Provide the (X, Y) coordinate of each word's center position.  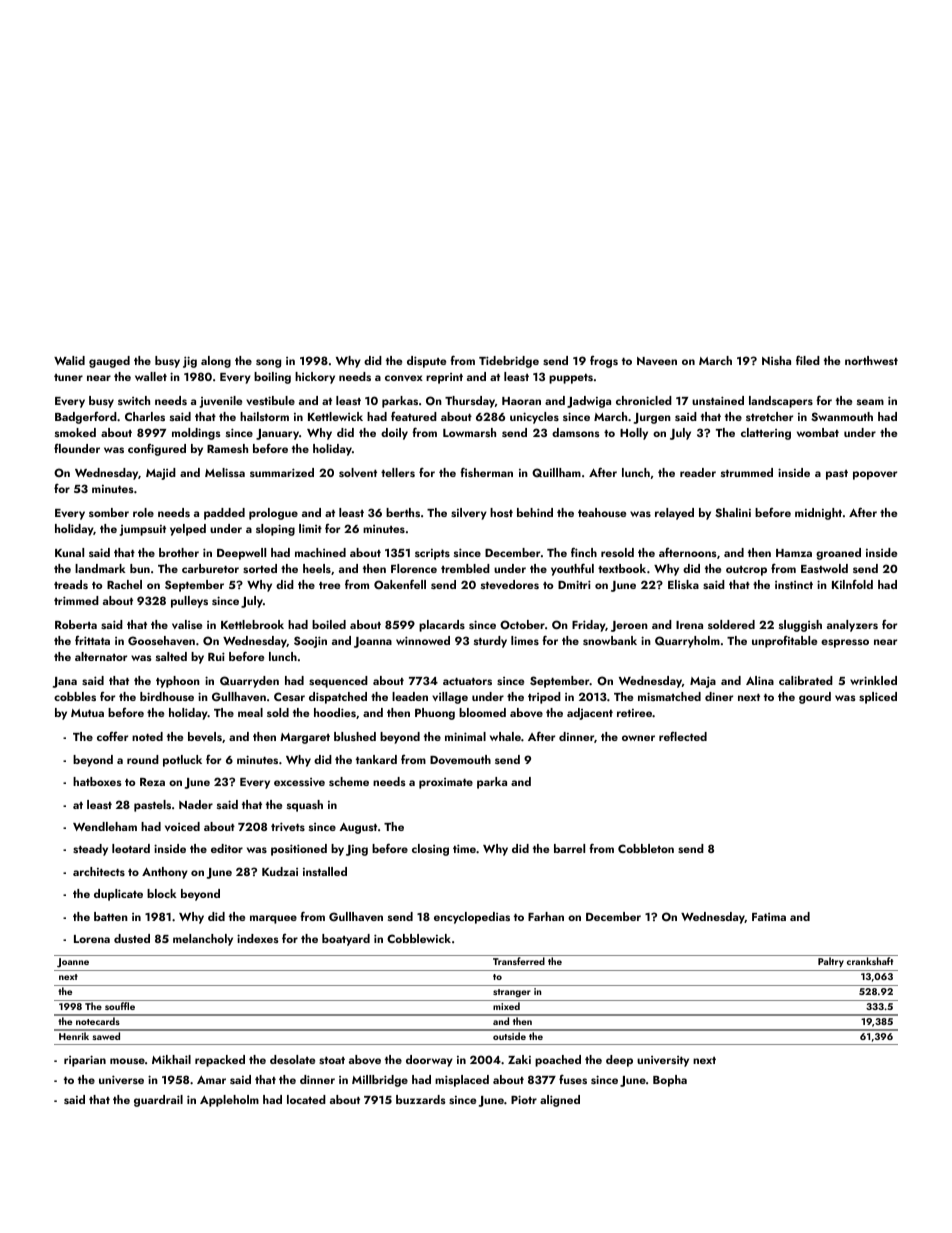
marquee (273, 919)
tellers (398, 472)
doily (394, 434)
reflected (683, 736)
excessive (299, 782)
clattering (766, 434)
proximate (446, 783)
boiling (272, 378)
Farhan (546, 916)
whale (505, 736)
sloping (275, 530)
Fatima (769, 917)
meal (250, 712)
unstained (718, 400)
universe (121, 1079)
